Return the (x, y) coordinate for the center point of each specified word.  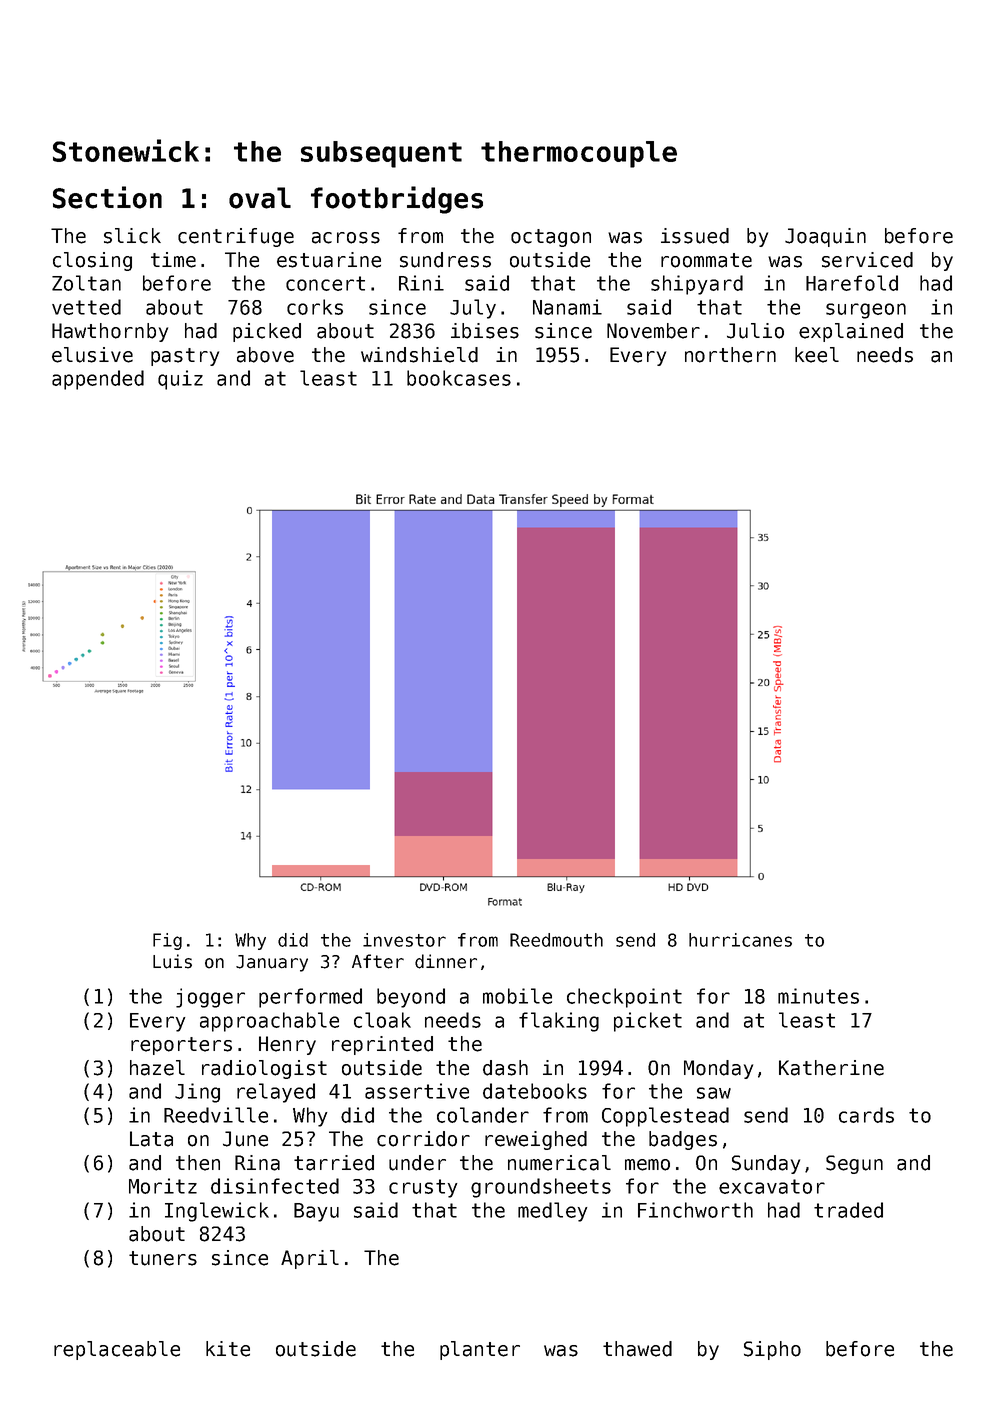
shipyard (697, 285)
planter (480, 1350)
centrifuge (236, 237)
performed (310, 998)
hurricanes (740, 940)
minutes (818, 996)
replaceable (117, 1350)
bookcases (459, 378)
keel (817, 355)
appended (98, 380)
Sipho (772, 1350)
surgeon (866, 311)
